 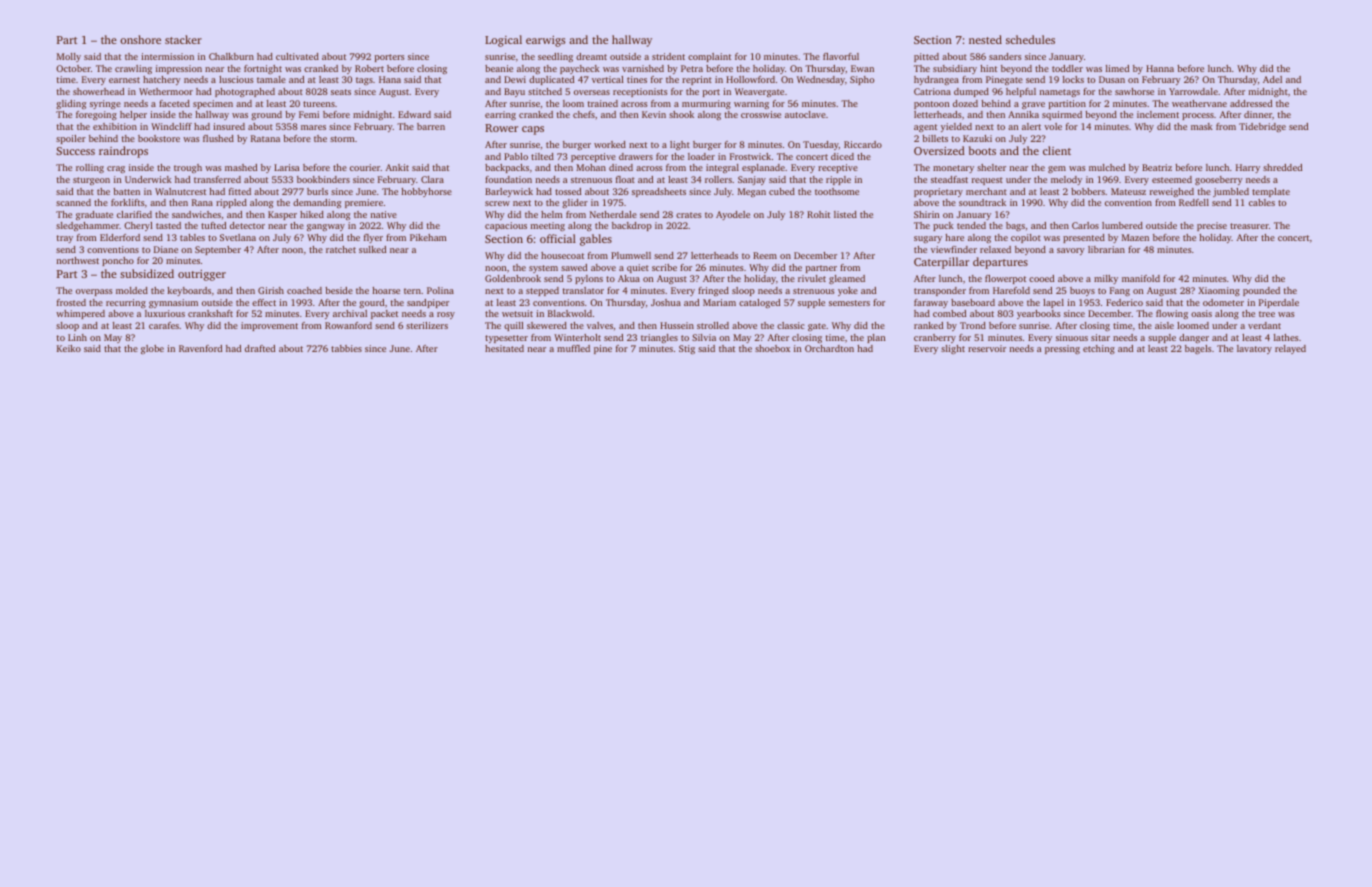 I want to click on outrigger, so click(x=202, y=275).
